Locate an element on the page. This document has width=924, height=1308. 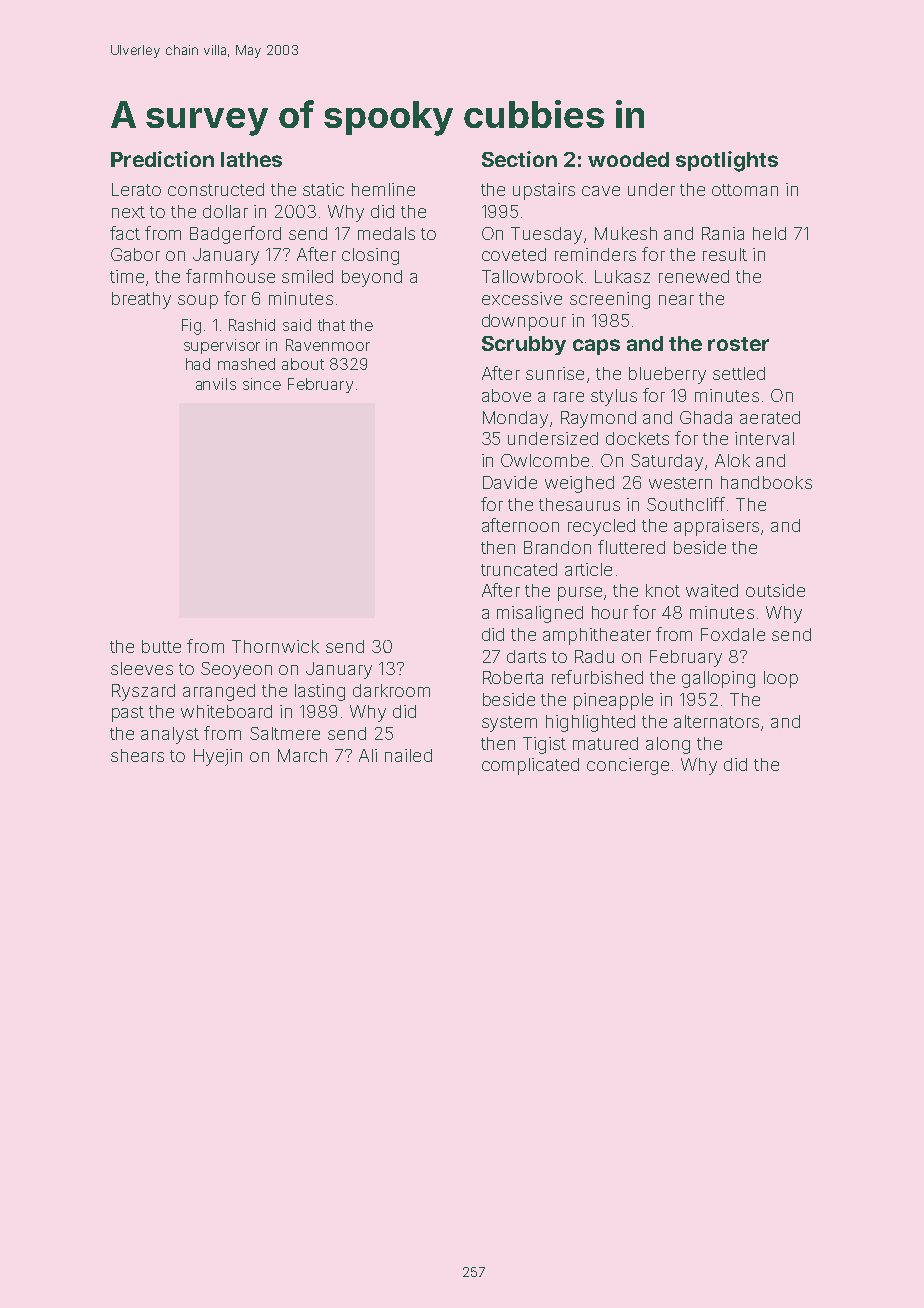
Lerato is located at coordinates (136, 189).
